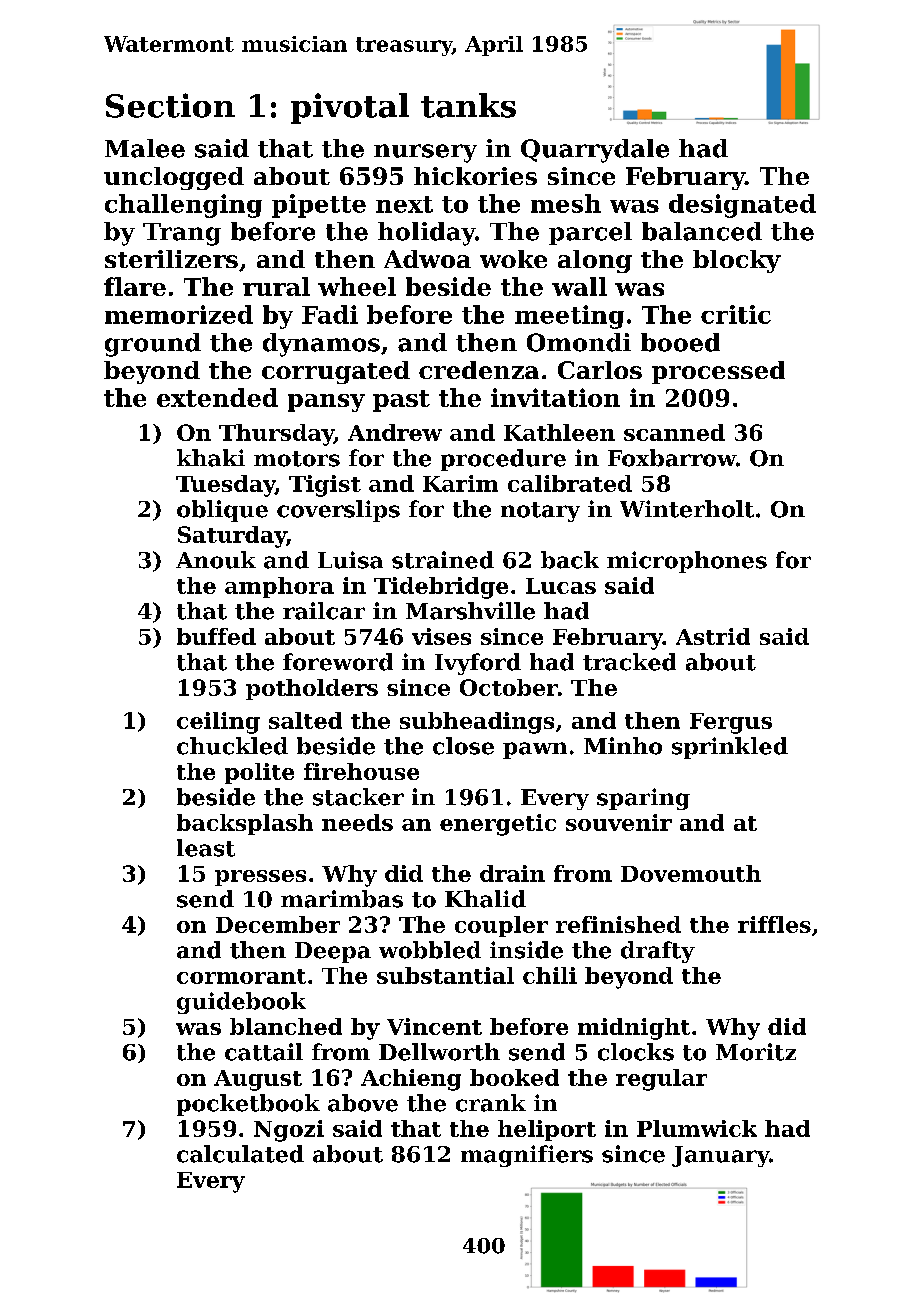 Image resolution: width=924 pixels, height=1314 pixels. What do you see at coordinates (357, 286) in the screenshot?
I see `wheel` at bounding box center [357, 286].
